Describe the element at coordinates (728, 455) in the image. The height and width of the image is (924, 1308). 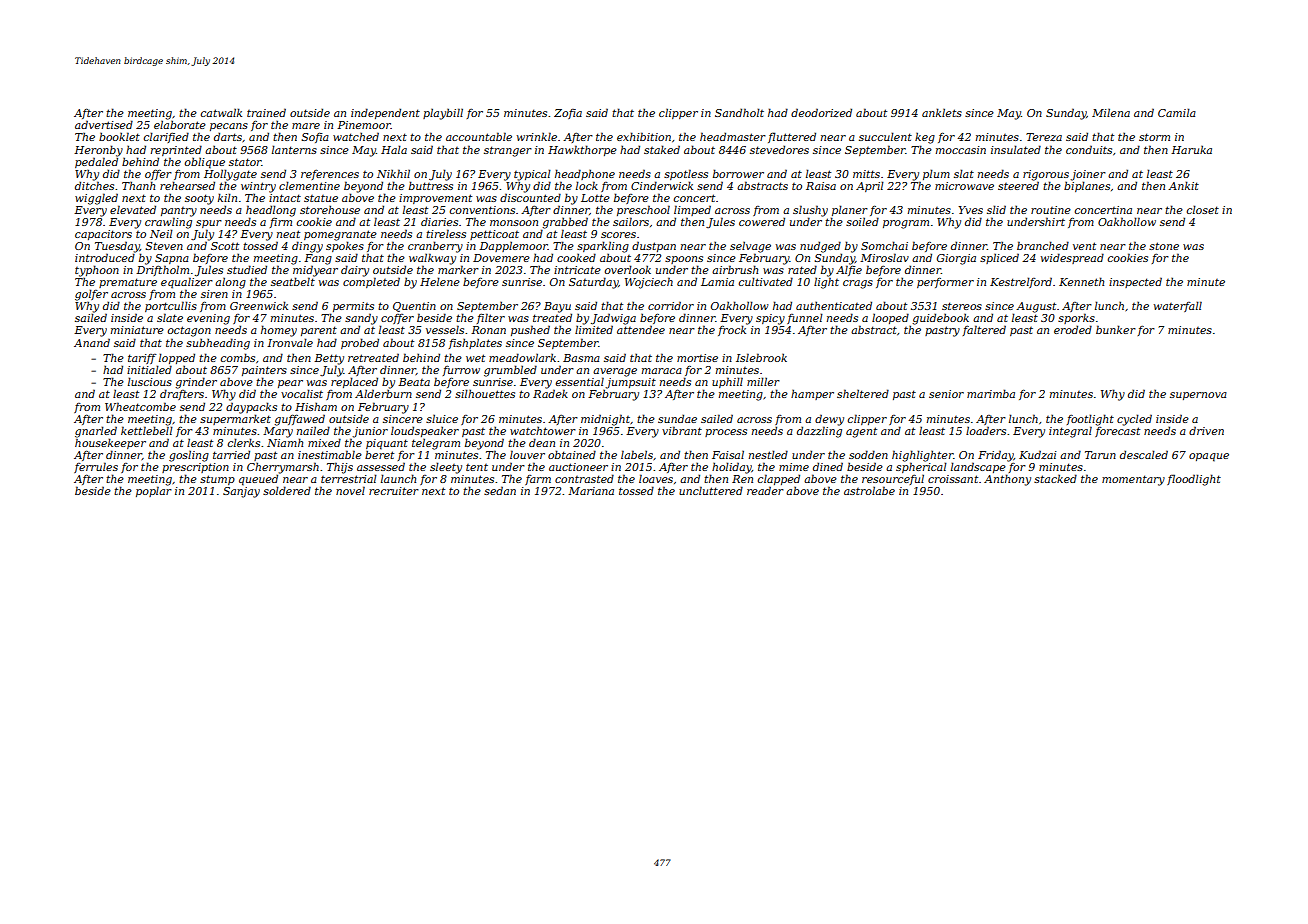
I see `Faisal` at that location.
